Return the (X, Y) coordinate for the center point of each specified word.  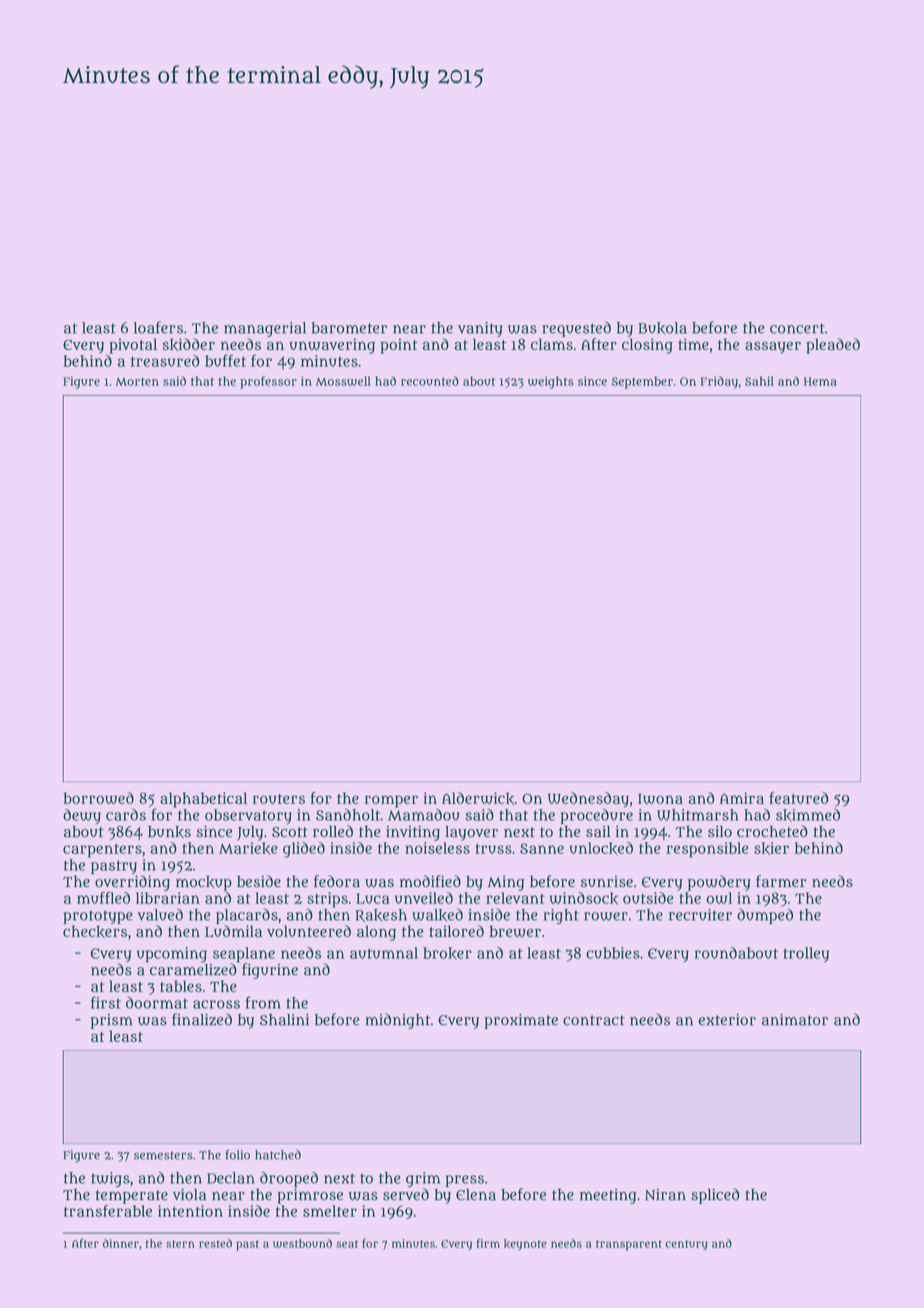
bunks (169, 832)
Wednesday (588, 800)
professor (268, 382)
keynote (525, 1245)
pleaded (833, 346)
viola (189, 1195)
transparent (629, 1245)
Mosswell (343, 381)
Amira (742, 798)
